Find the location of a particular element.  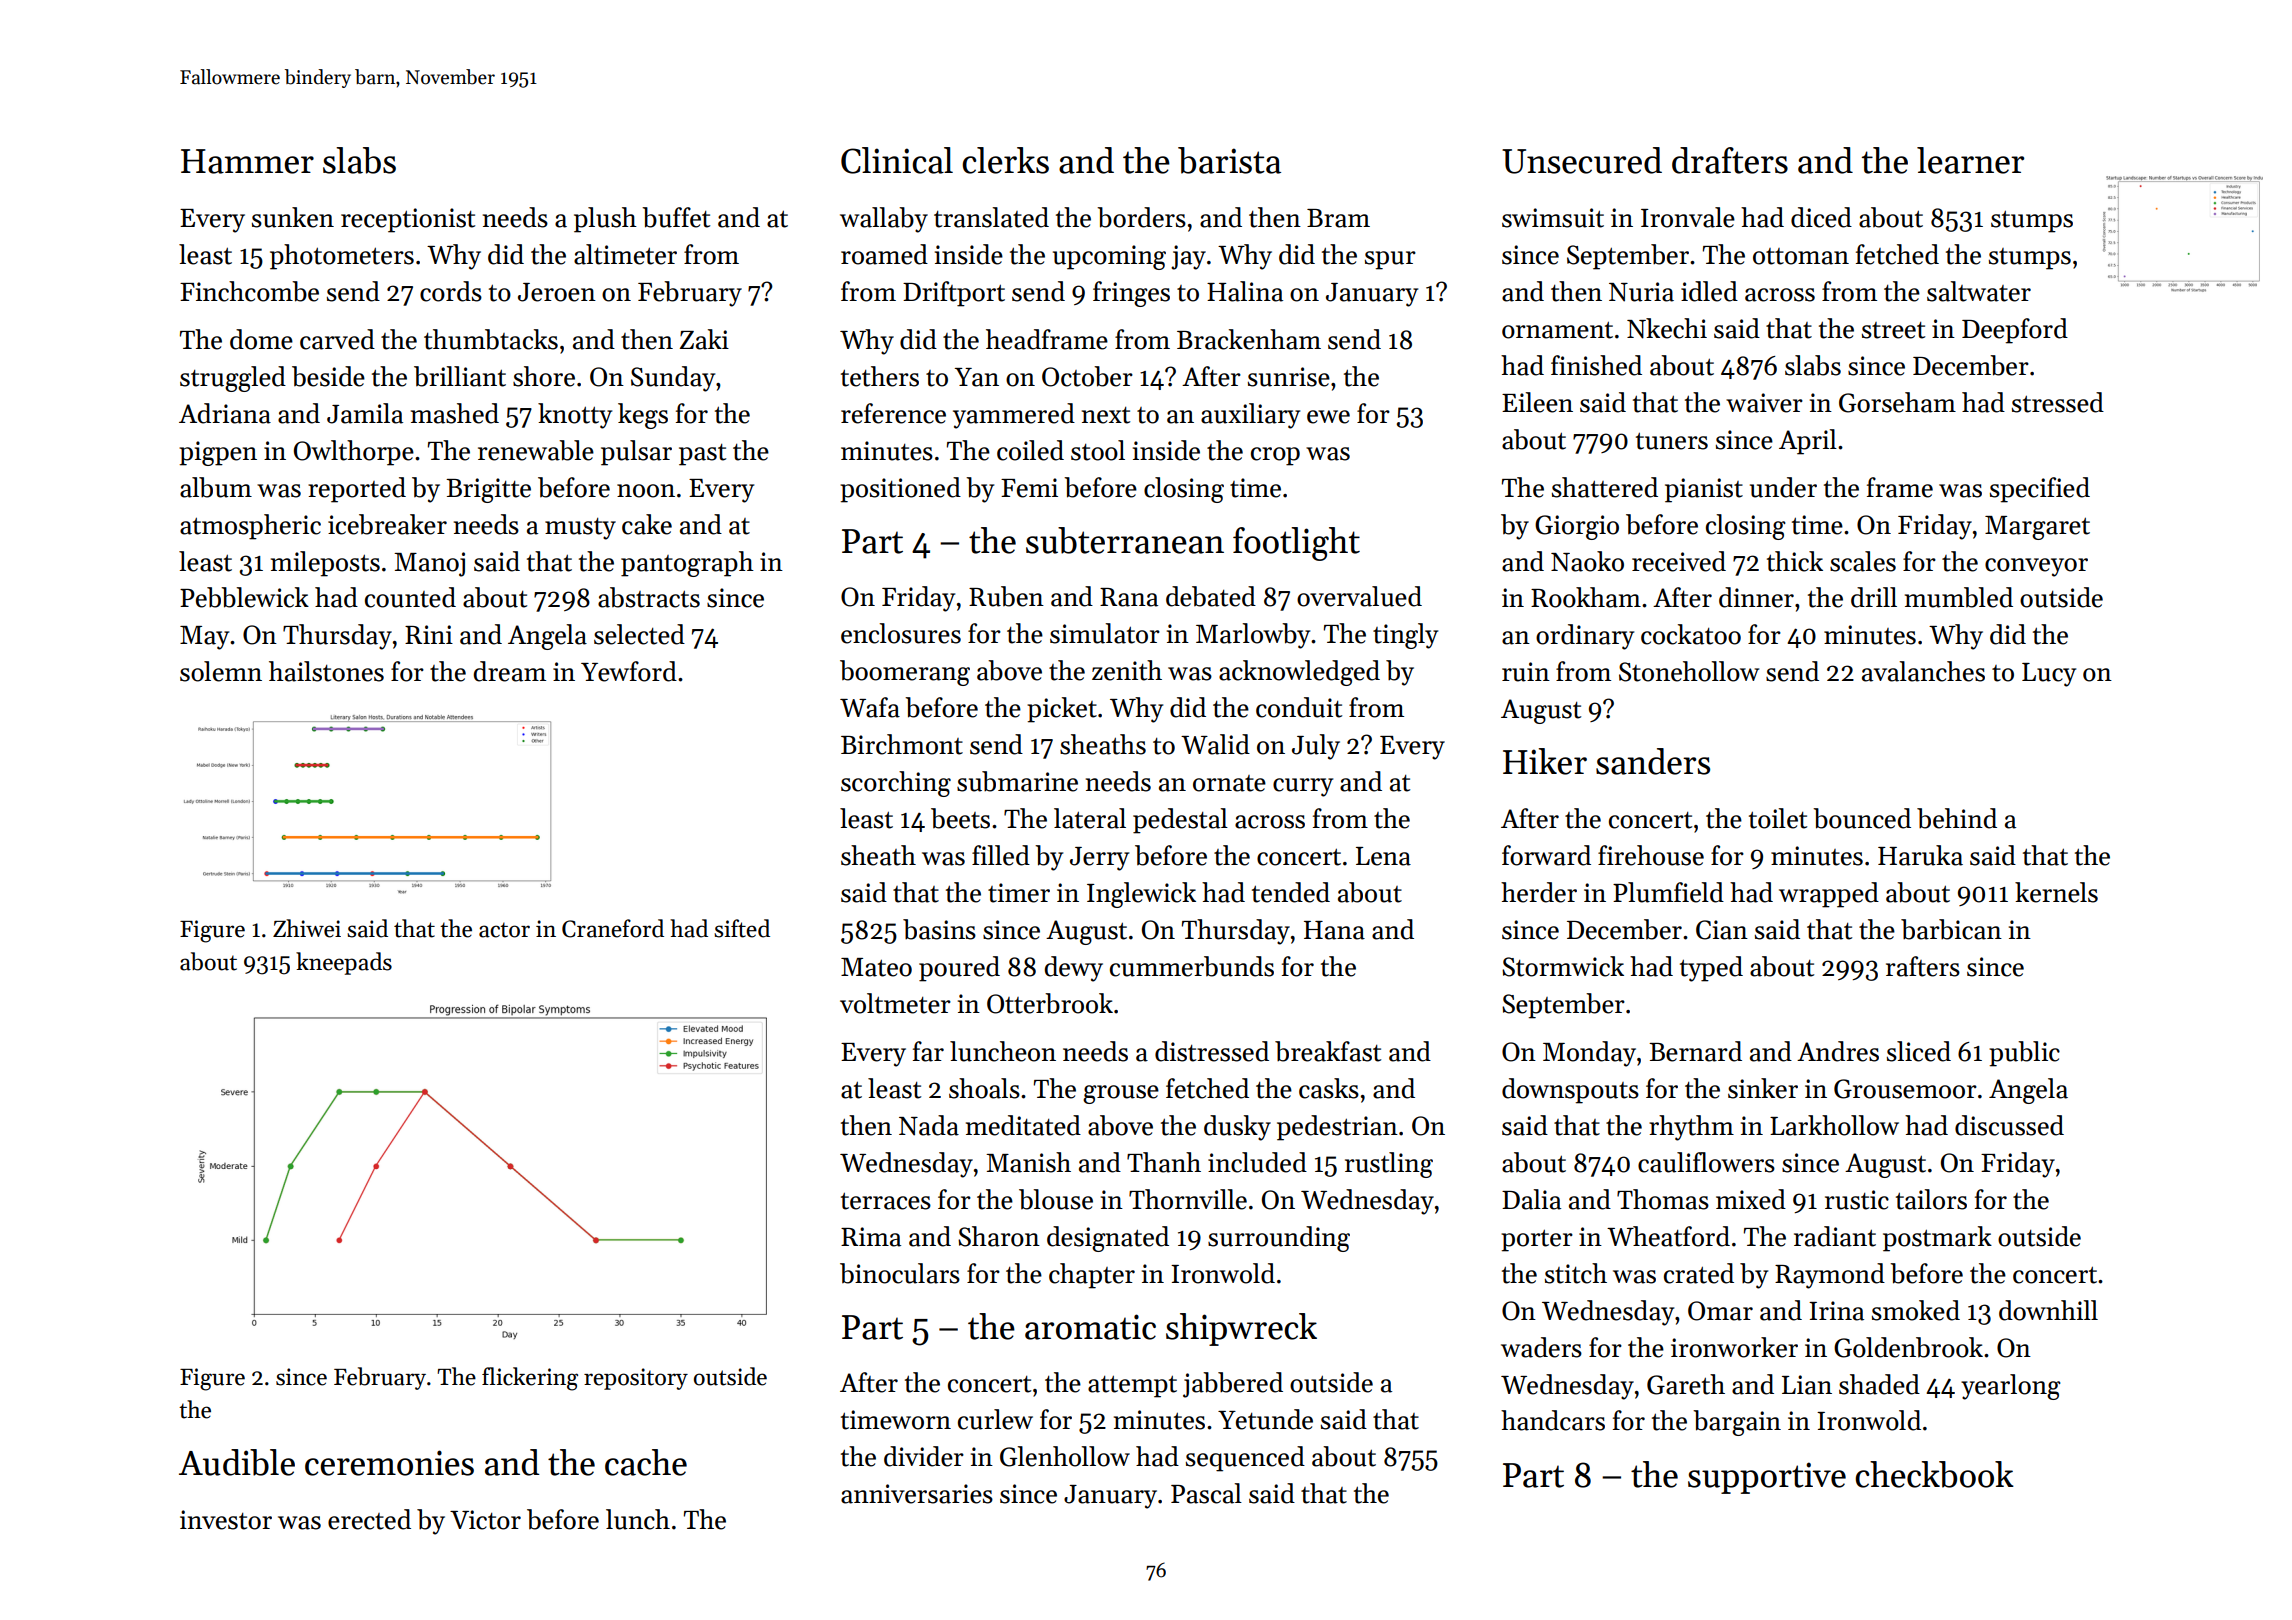

learner is located at coordinates (1970, 160).
